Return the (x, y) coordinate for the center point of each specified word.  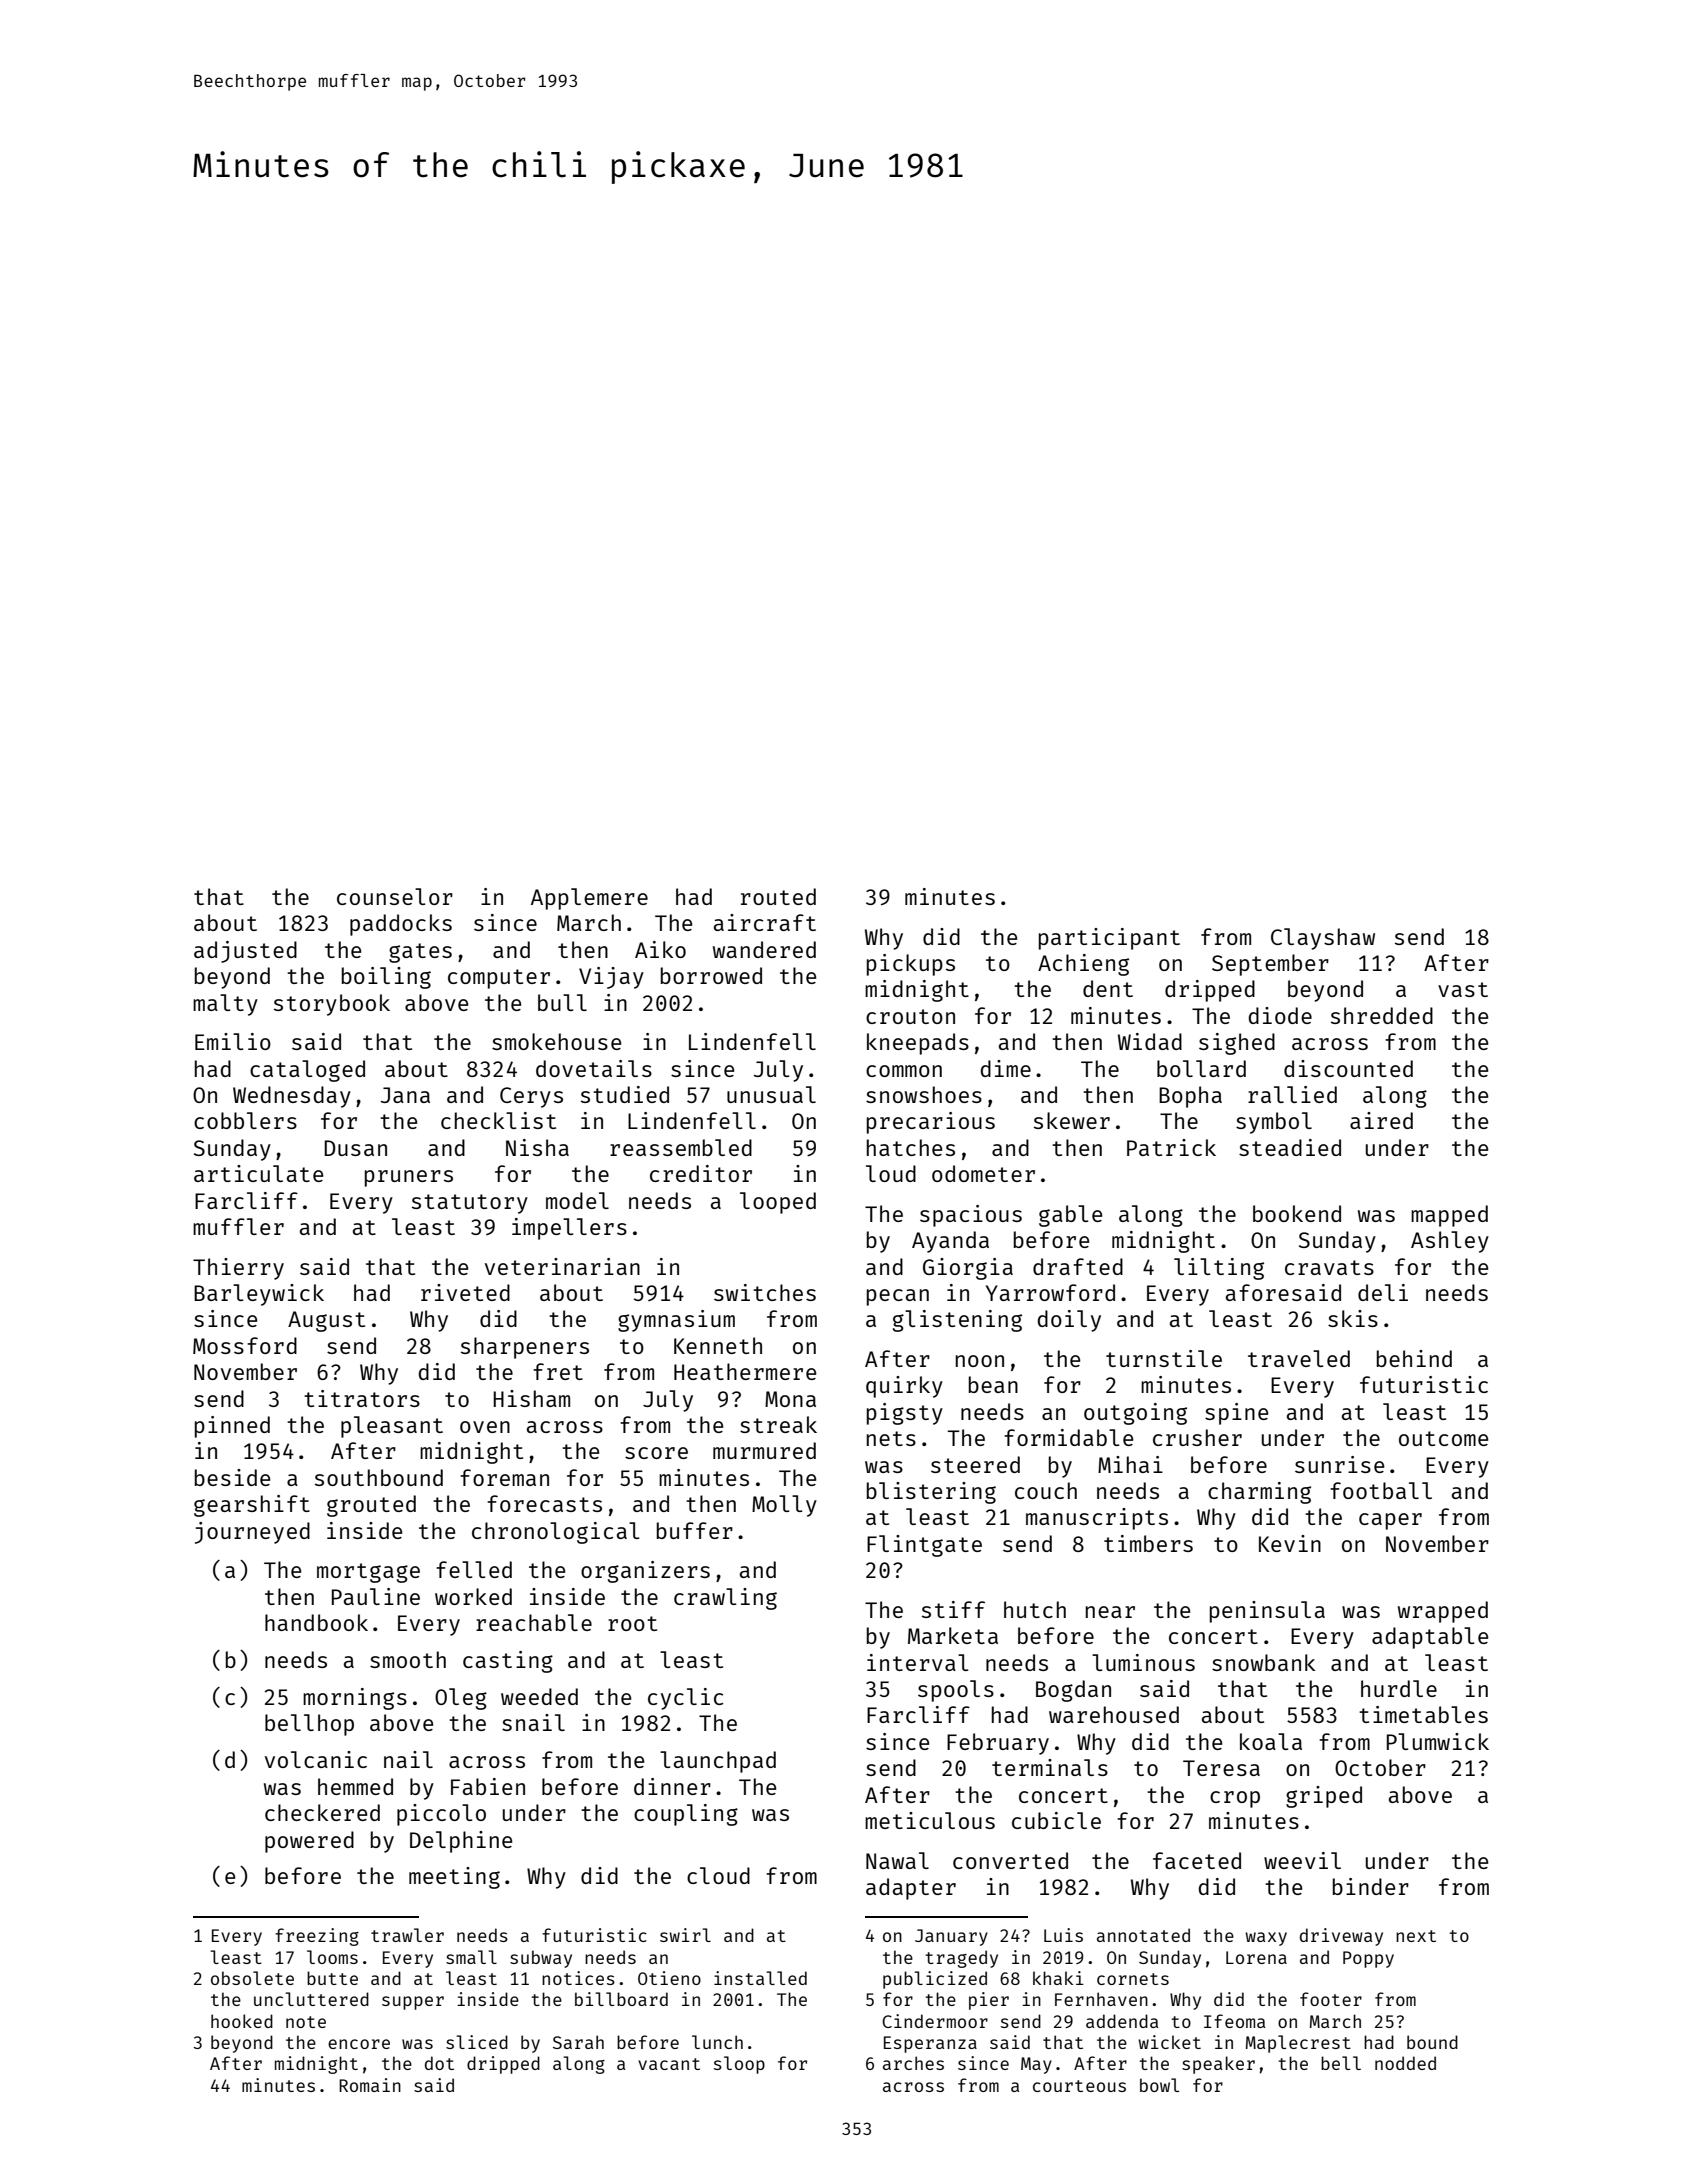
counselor (395, 896)
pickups (911, 965)
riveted (465, 1292)
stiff (953, 1609)
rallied (1292, 1094)
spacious (971, 1216)
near (1110, 1612)
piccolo (441, 1815)
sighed (1237, 1044)
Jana (405, 1095)
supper (413, 2003)
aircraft (765, 922)
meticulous (930, 1820)
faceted (1197, 1860)
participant (1109, 939)
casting (508, 1662)
